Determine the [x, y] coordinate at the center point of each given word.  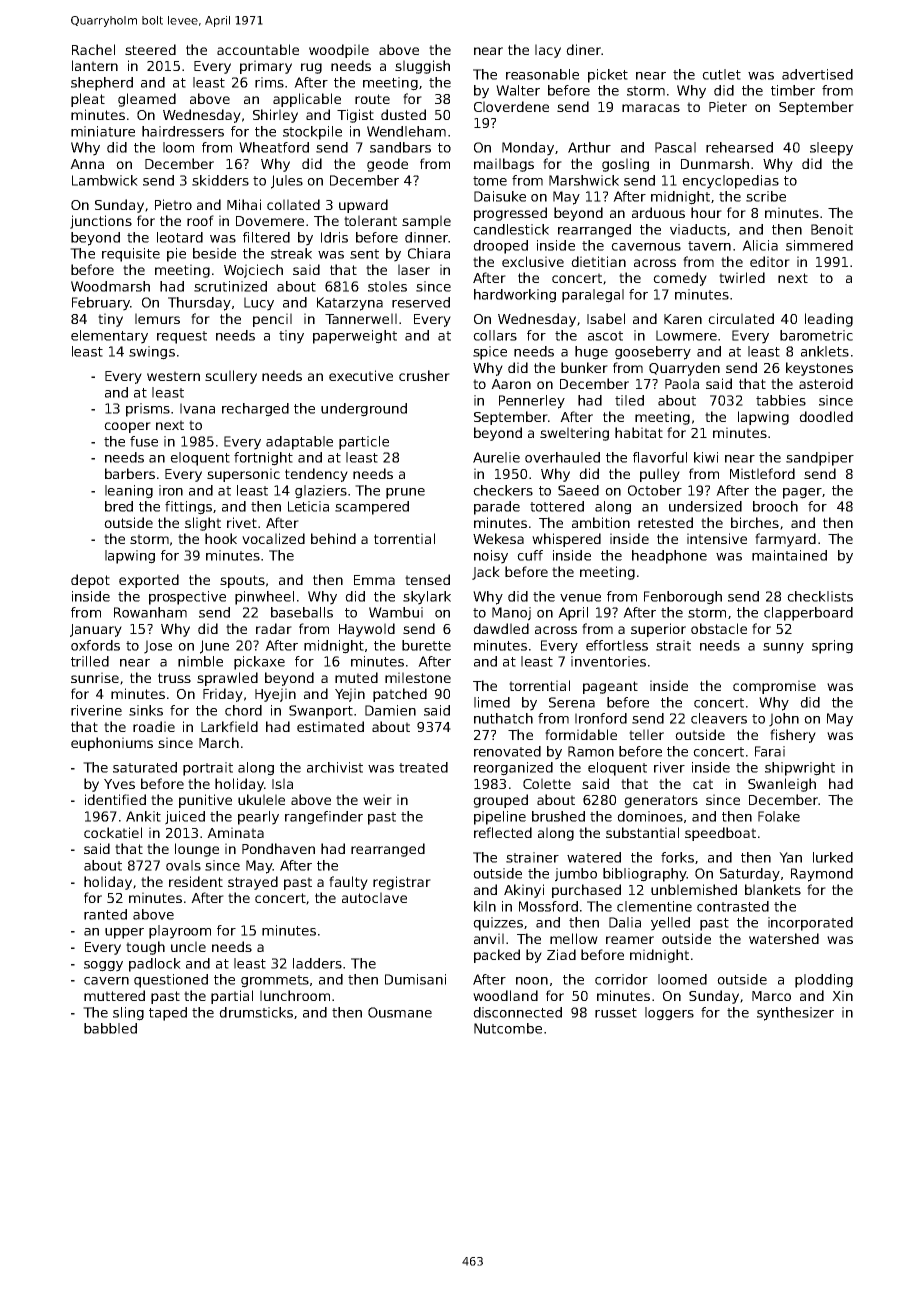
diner [583, 49]
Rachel [93, 49]
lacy [548, 51]
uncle [188, 946]
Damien [390, 710]
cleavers [719, 718]
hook [221, 538]
